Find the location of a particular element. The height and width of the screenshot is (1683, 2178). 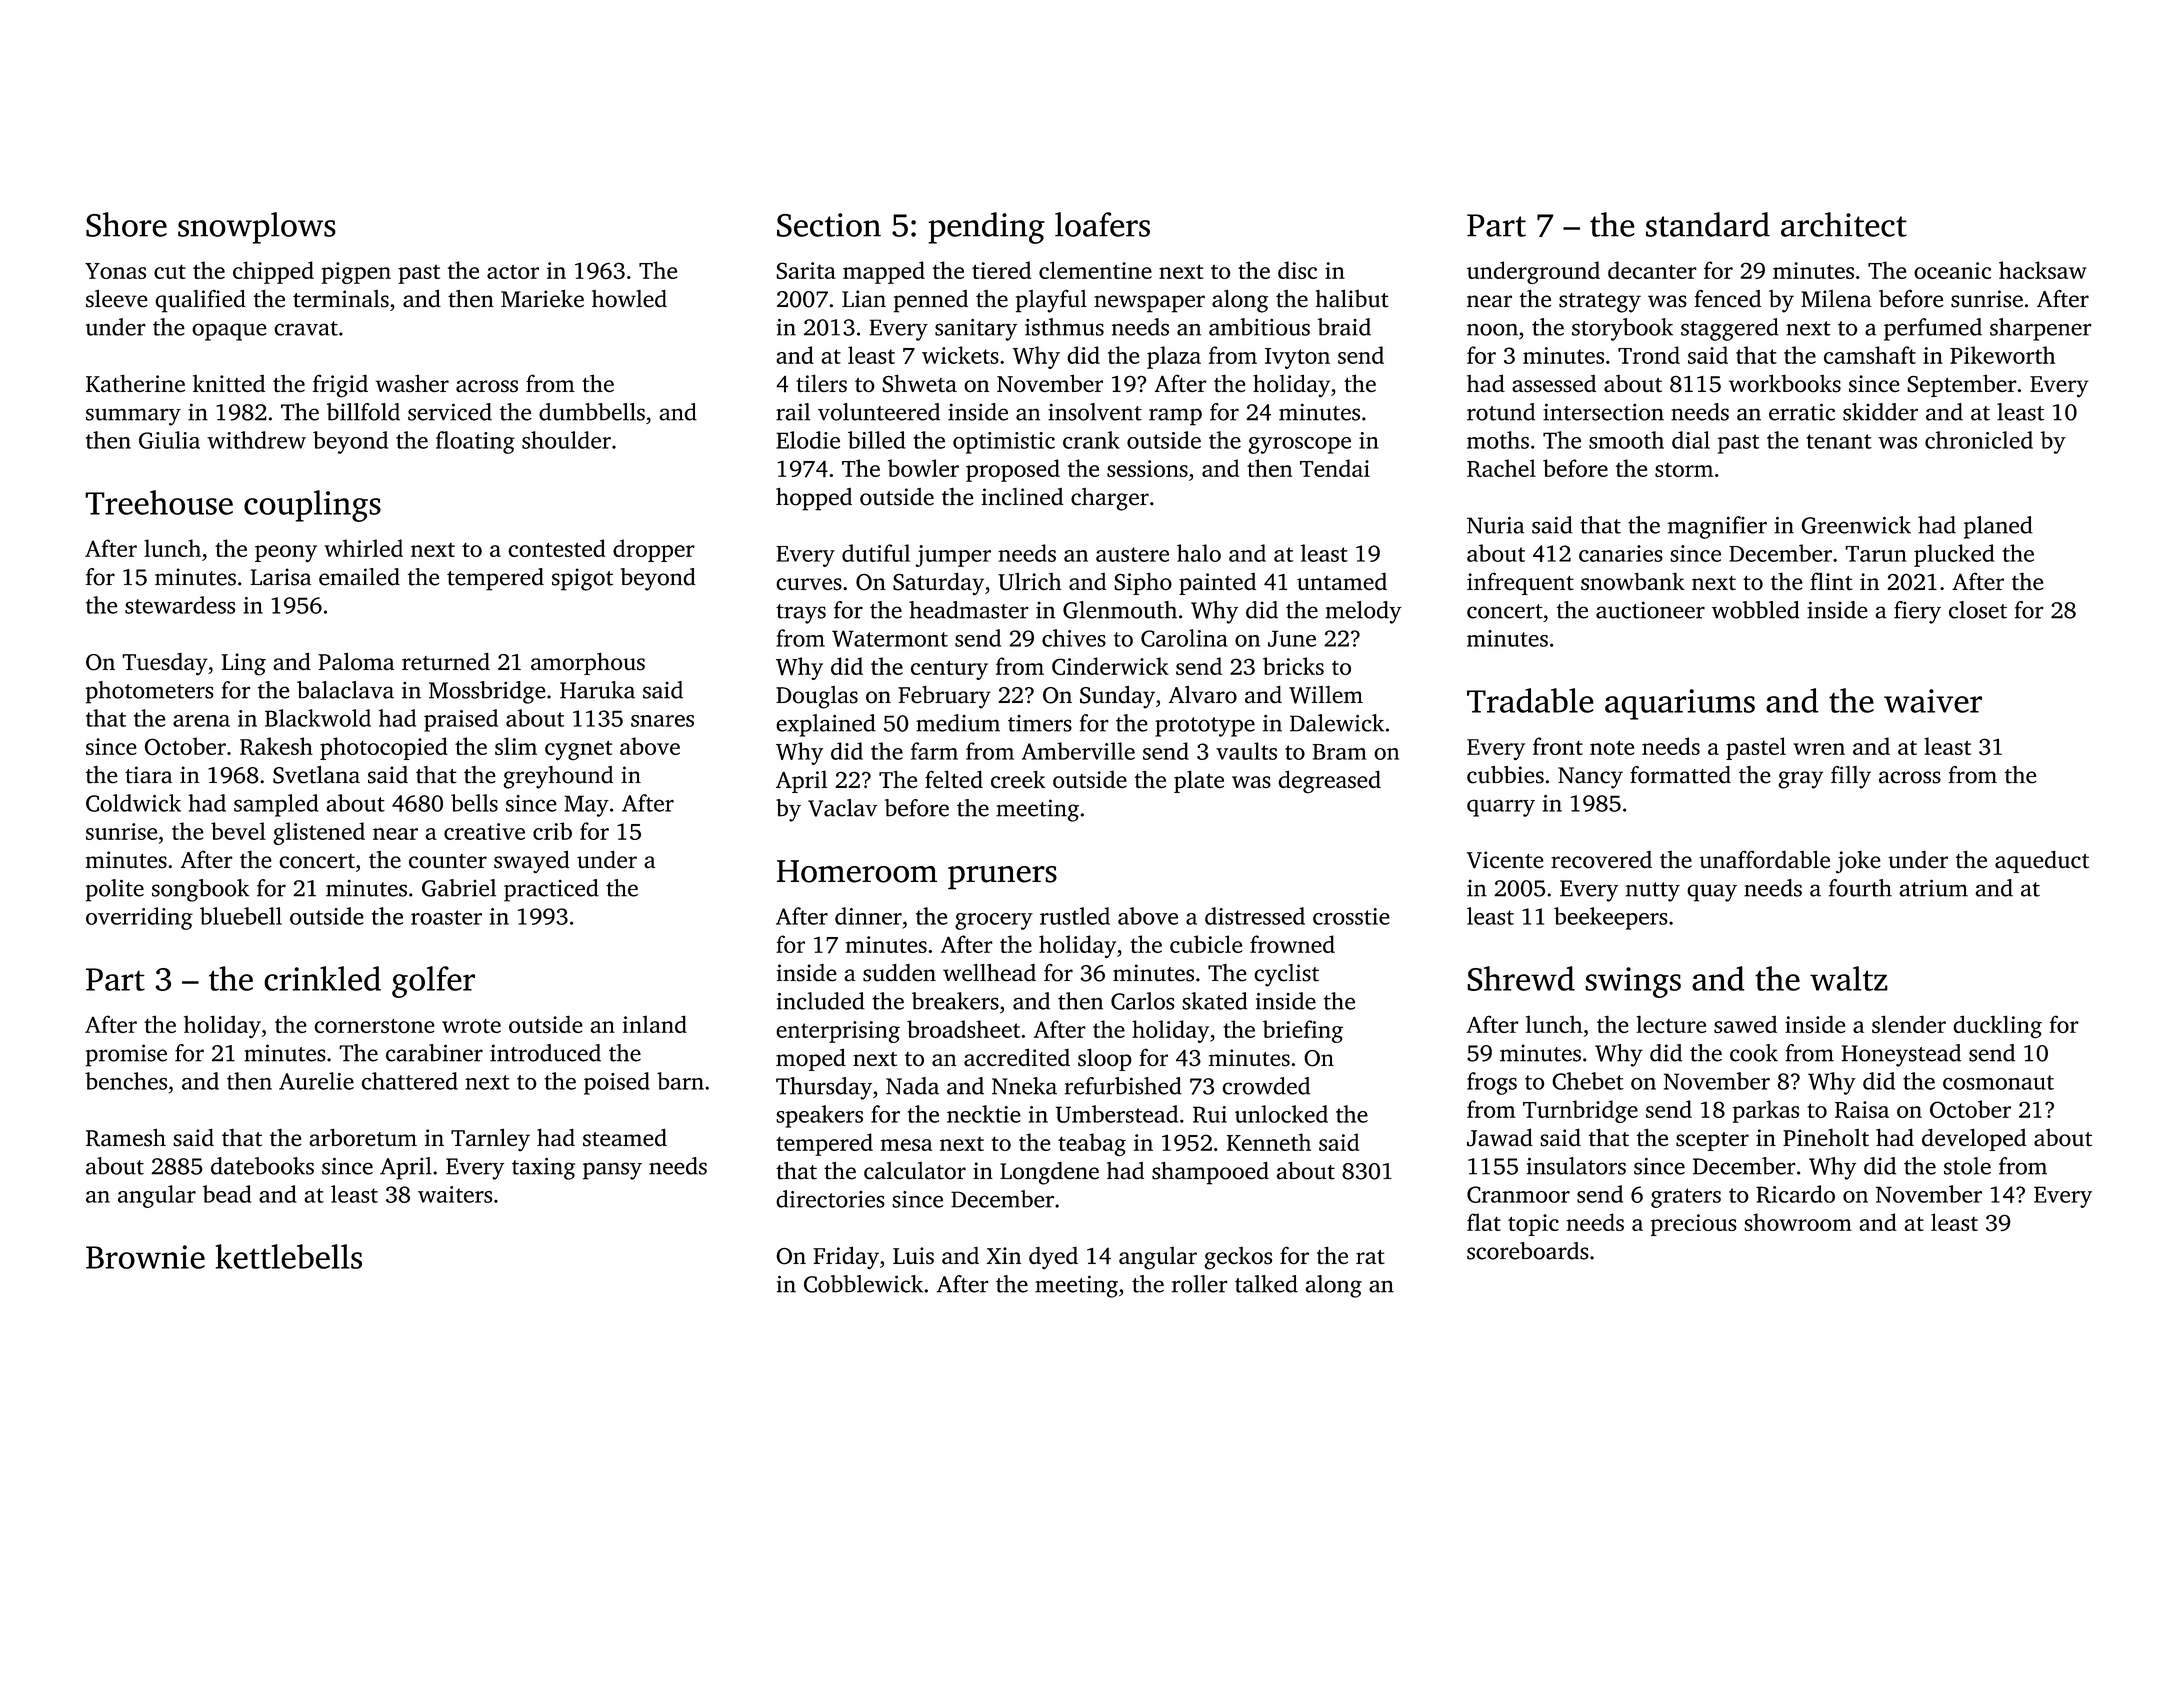

Paloma is located at coordinates (356, 661).
